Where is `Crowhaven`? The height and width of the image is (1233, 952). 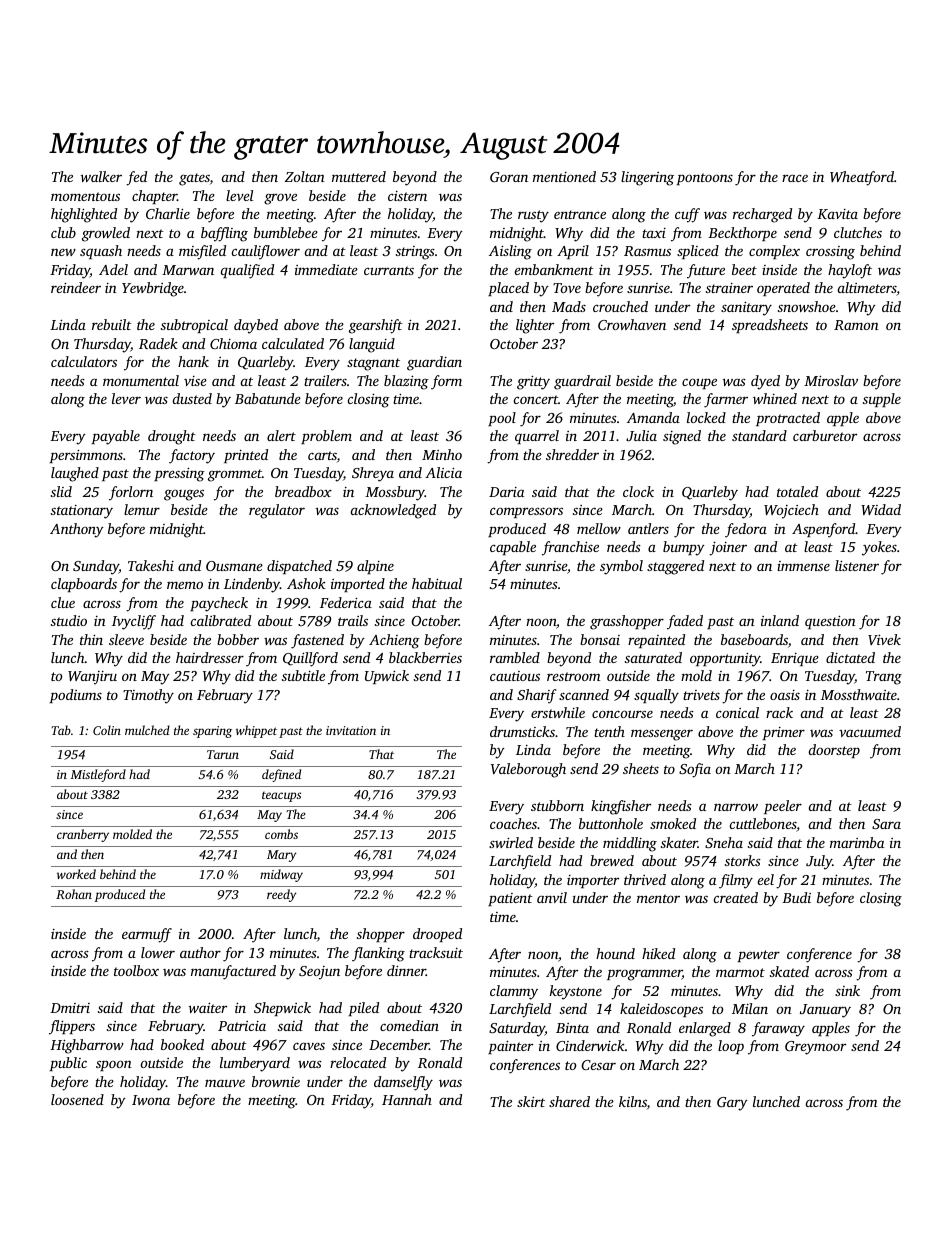 Crowhaven is located at coordinates (632, 324).
